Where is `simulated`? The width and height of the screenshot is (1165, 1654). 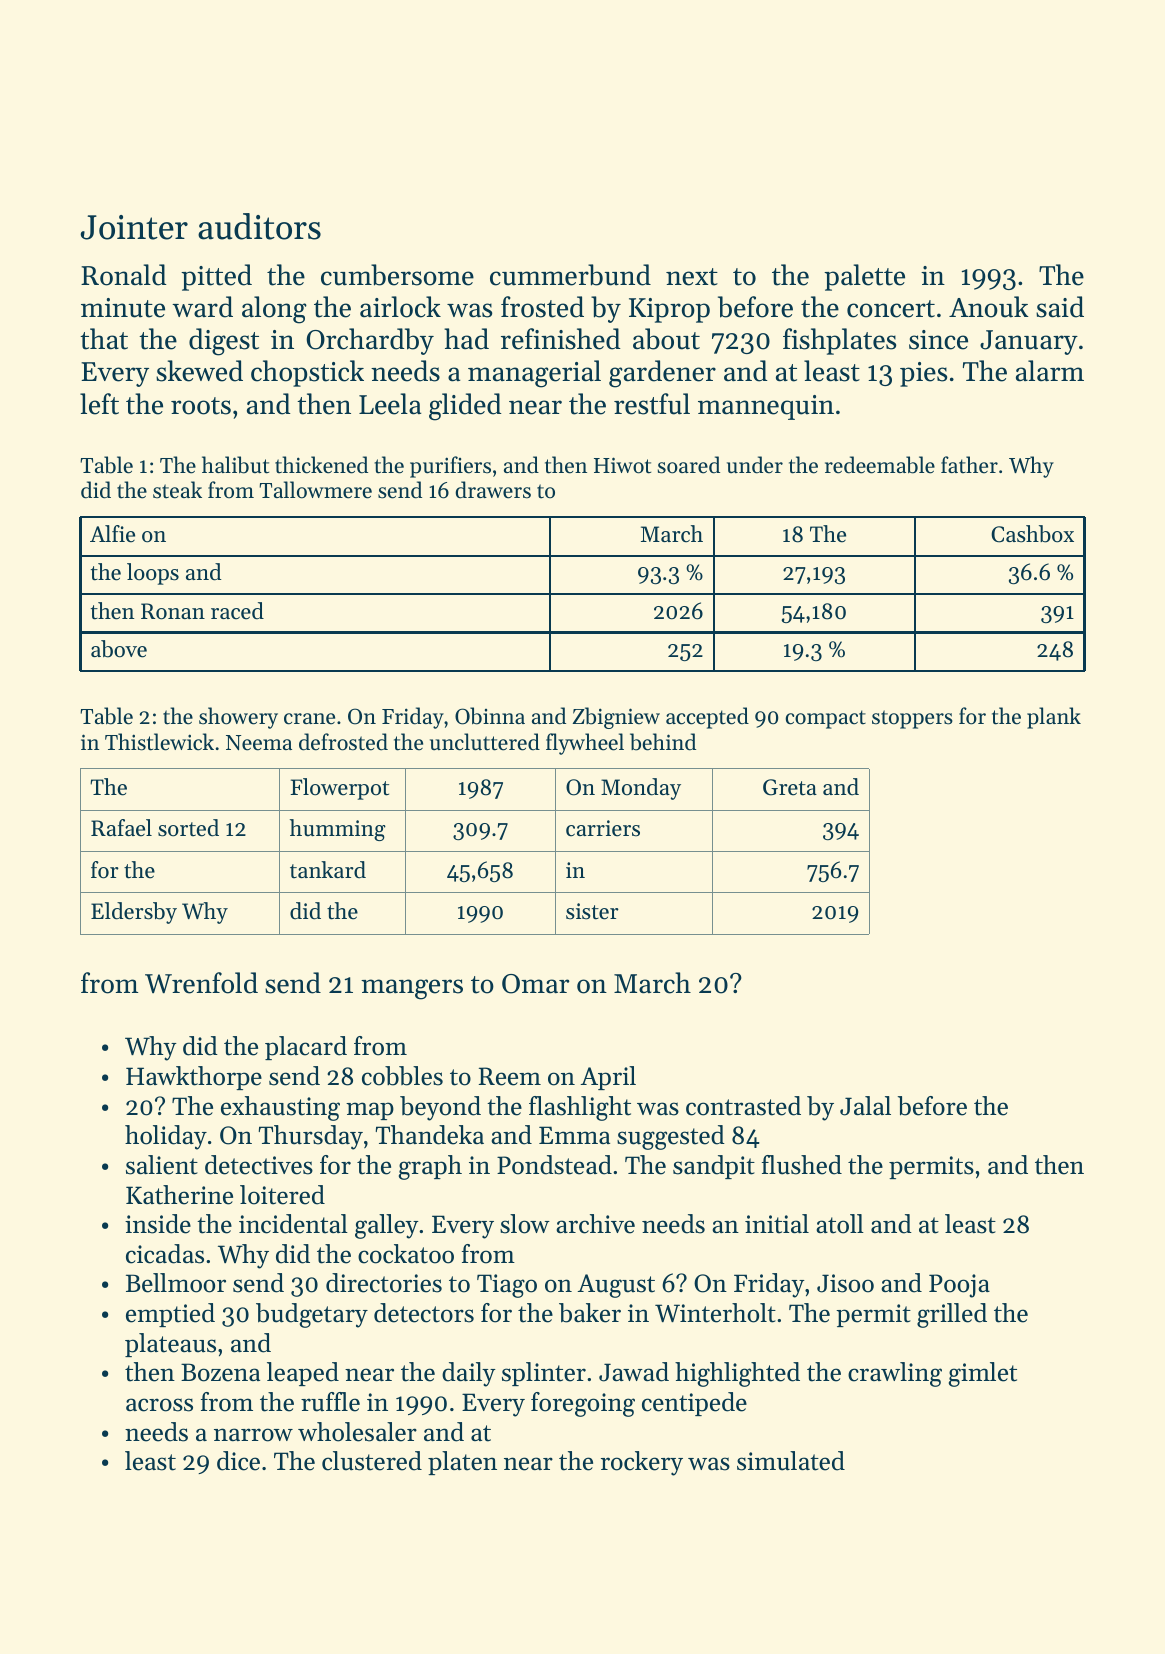 simulated is located at coordinates (791, 1461).
